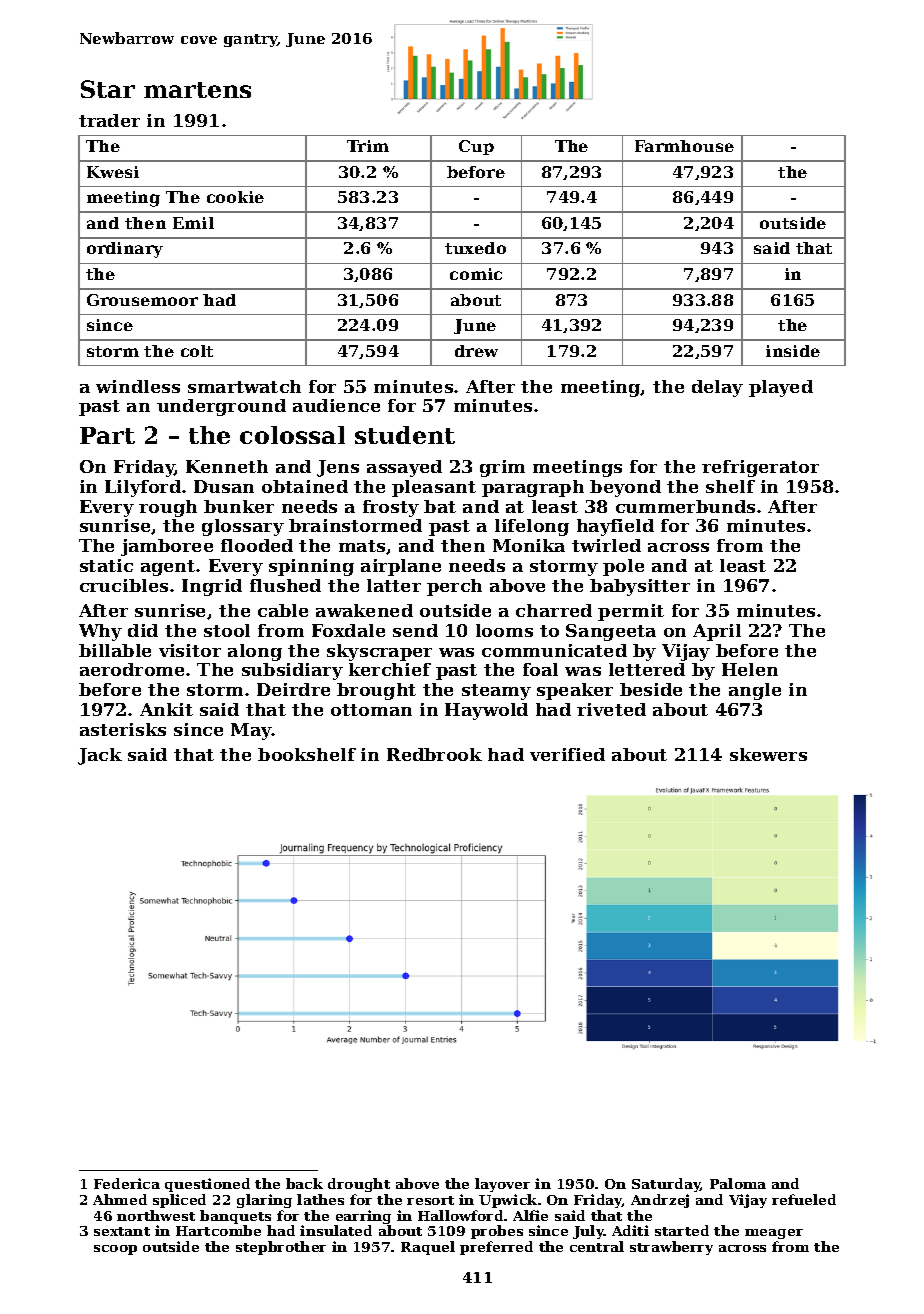 The height and width of the image is (1314, 924). Describe the element at coordinates (371, 710) in the image. I see `ottoman` at that location.
